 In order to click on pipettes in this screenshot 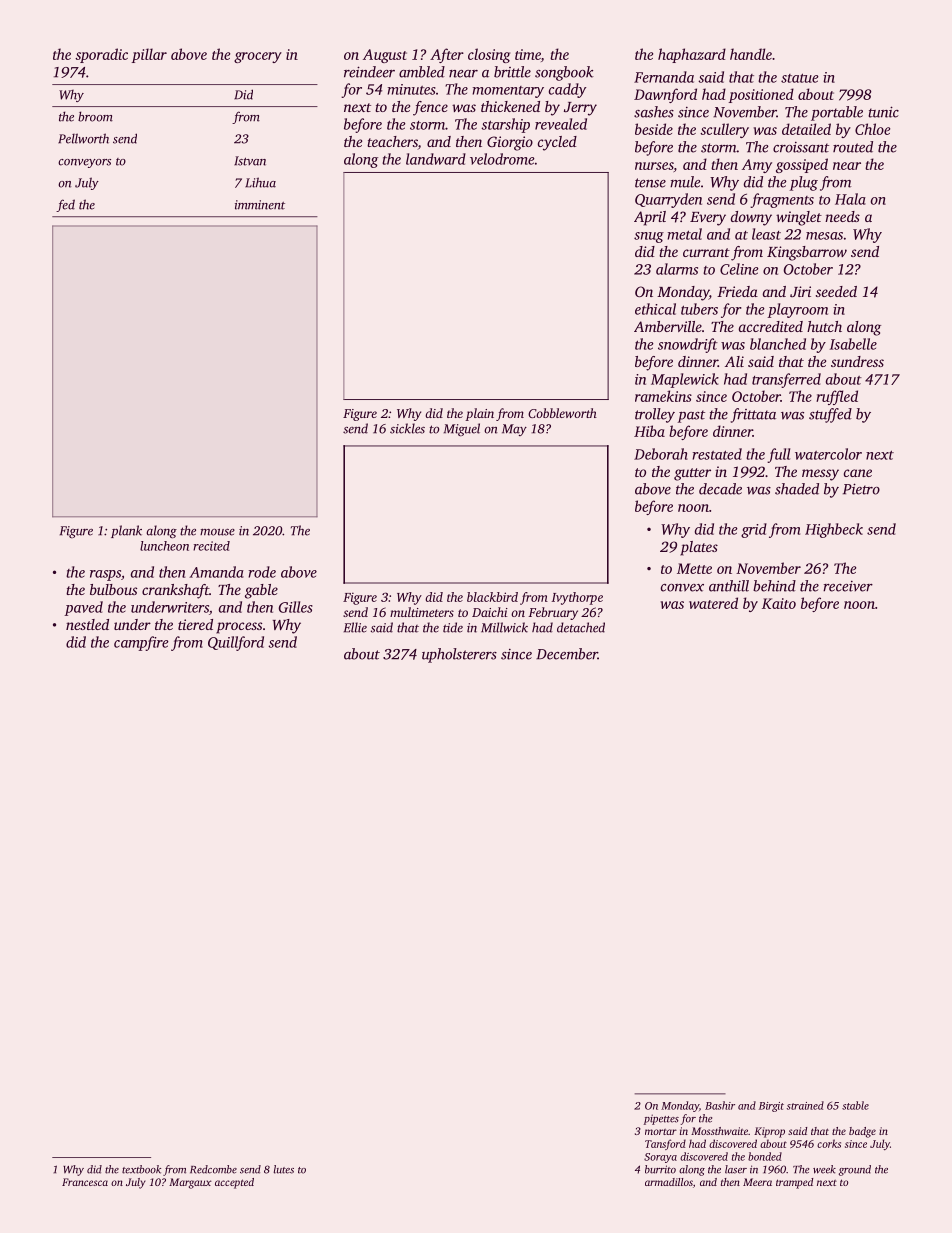, I will do `click(661, 1119)`.
